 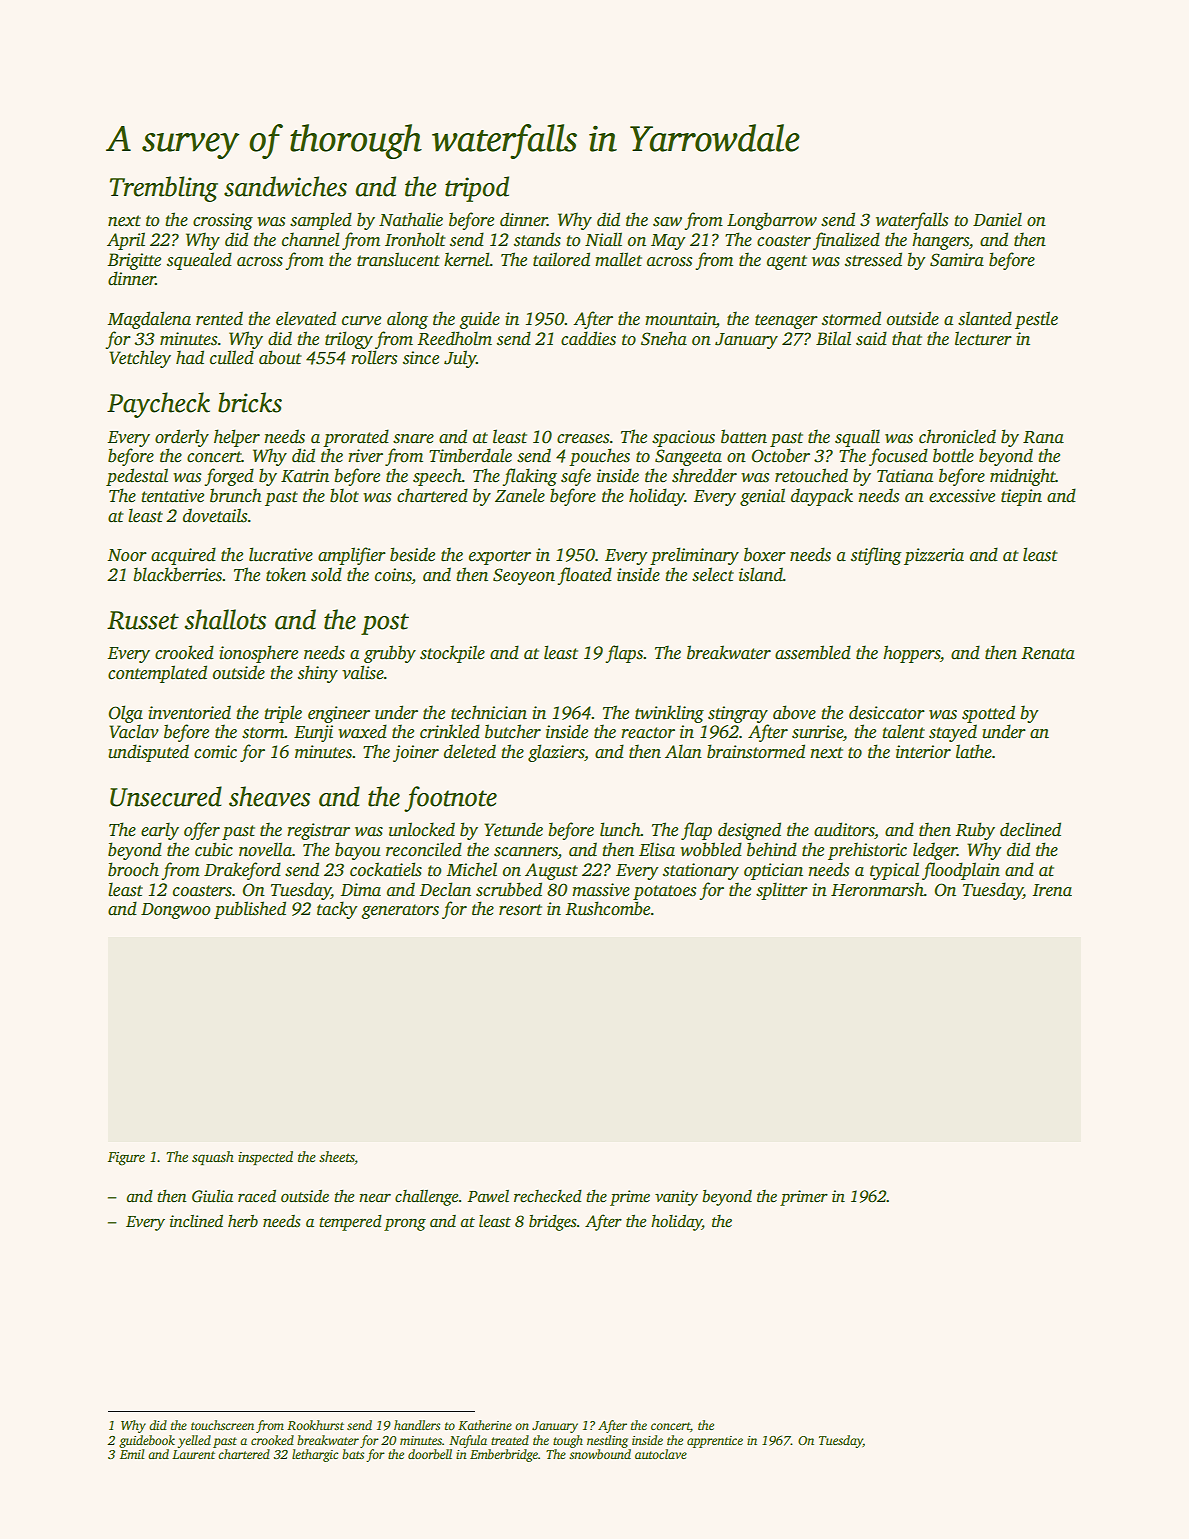 What do you see at coordinates (315, 1455) in the document?
I see `lethargic` at bounding box center [315, 1455].
